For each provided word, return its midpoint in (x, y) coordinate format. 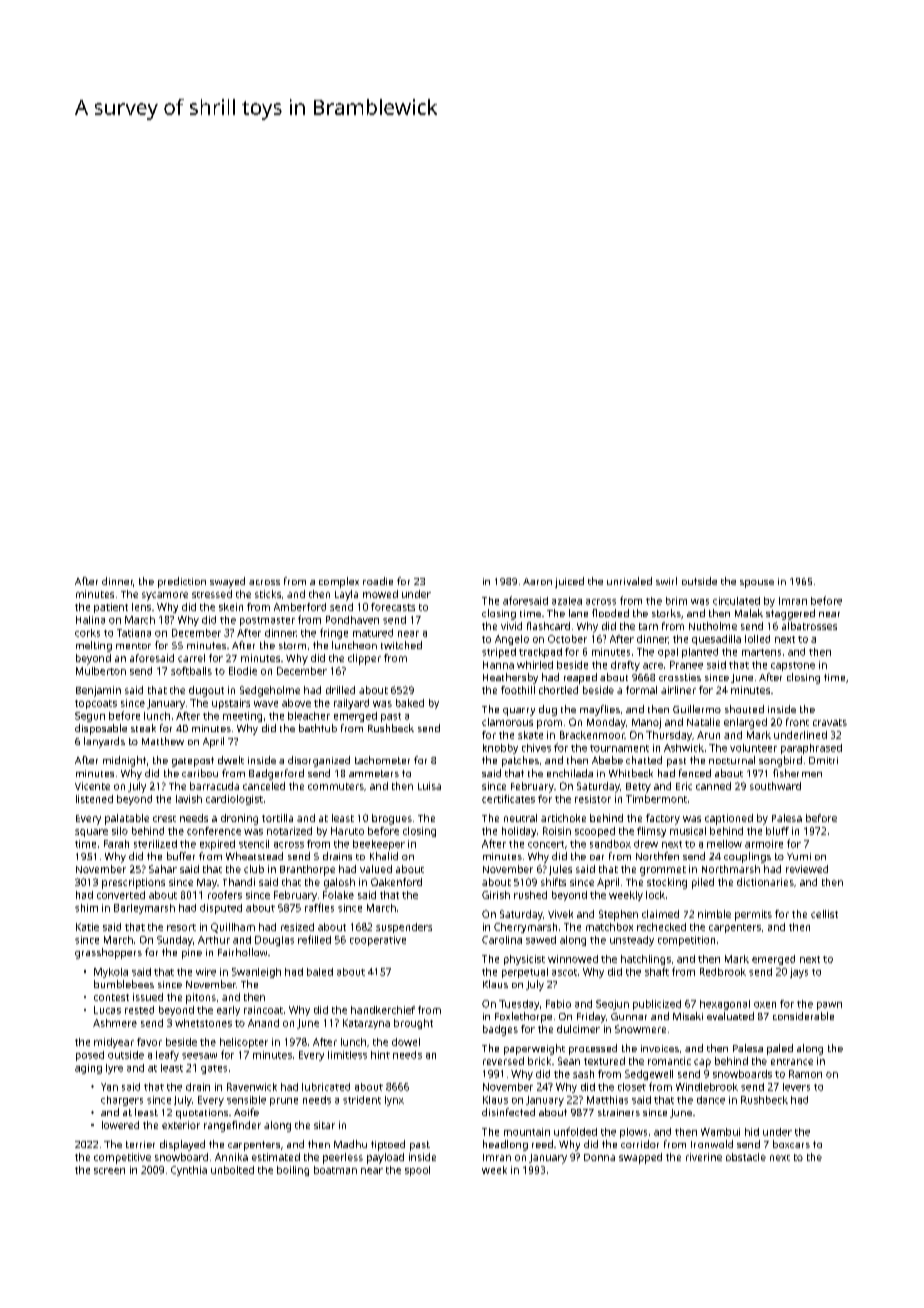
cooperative (378, 941)
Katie (87, 927)
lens (141, 607)
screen (109, 1171)
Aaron (537, 581)
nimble (714, 914)
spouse (757, 584)
